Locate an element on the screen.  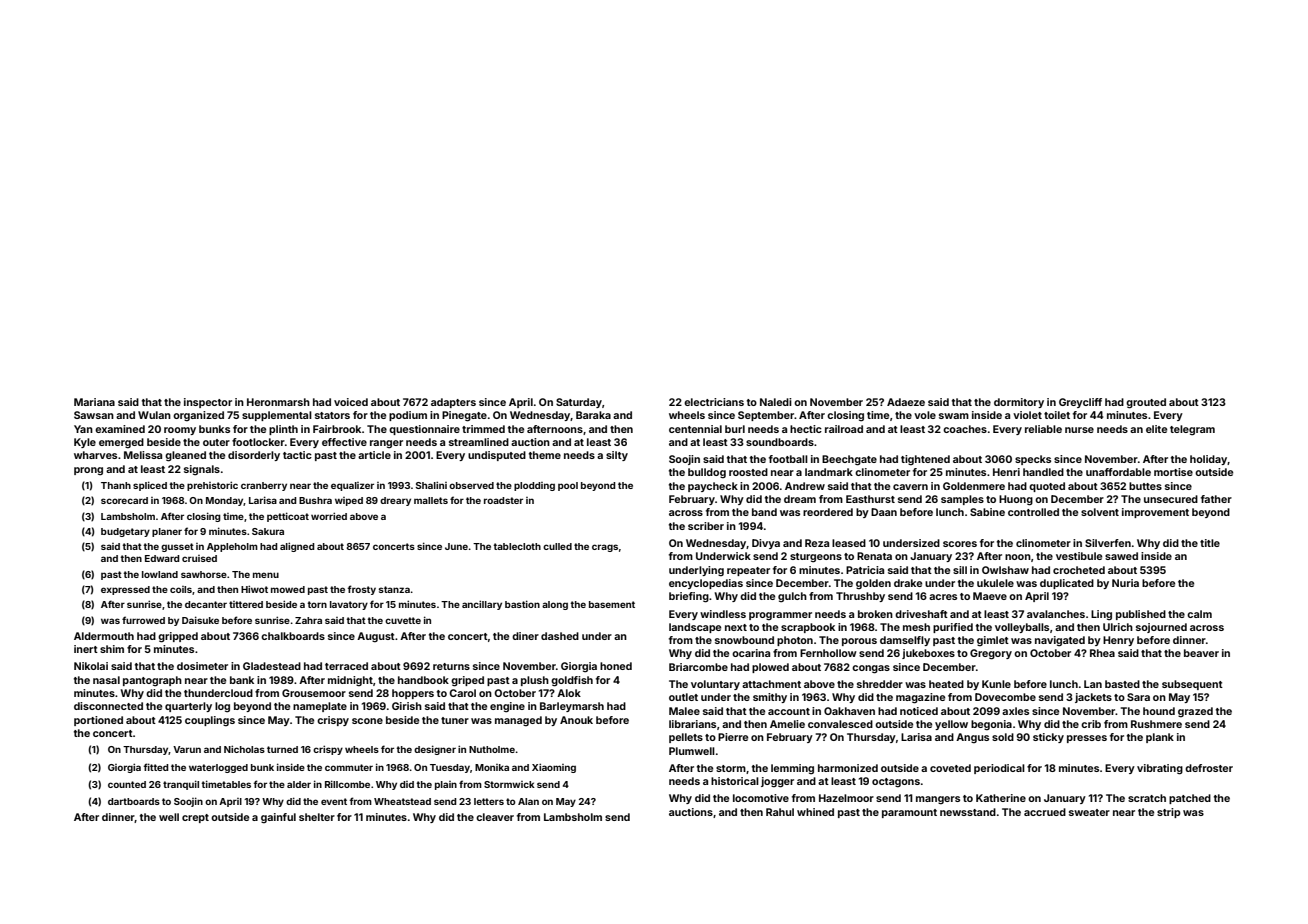
unsecured is located at coordinates (1171, 499).
